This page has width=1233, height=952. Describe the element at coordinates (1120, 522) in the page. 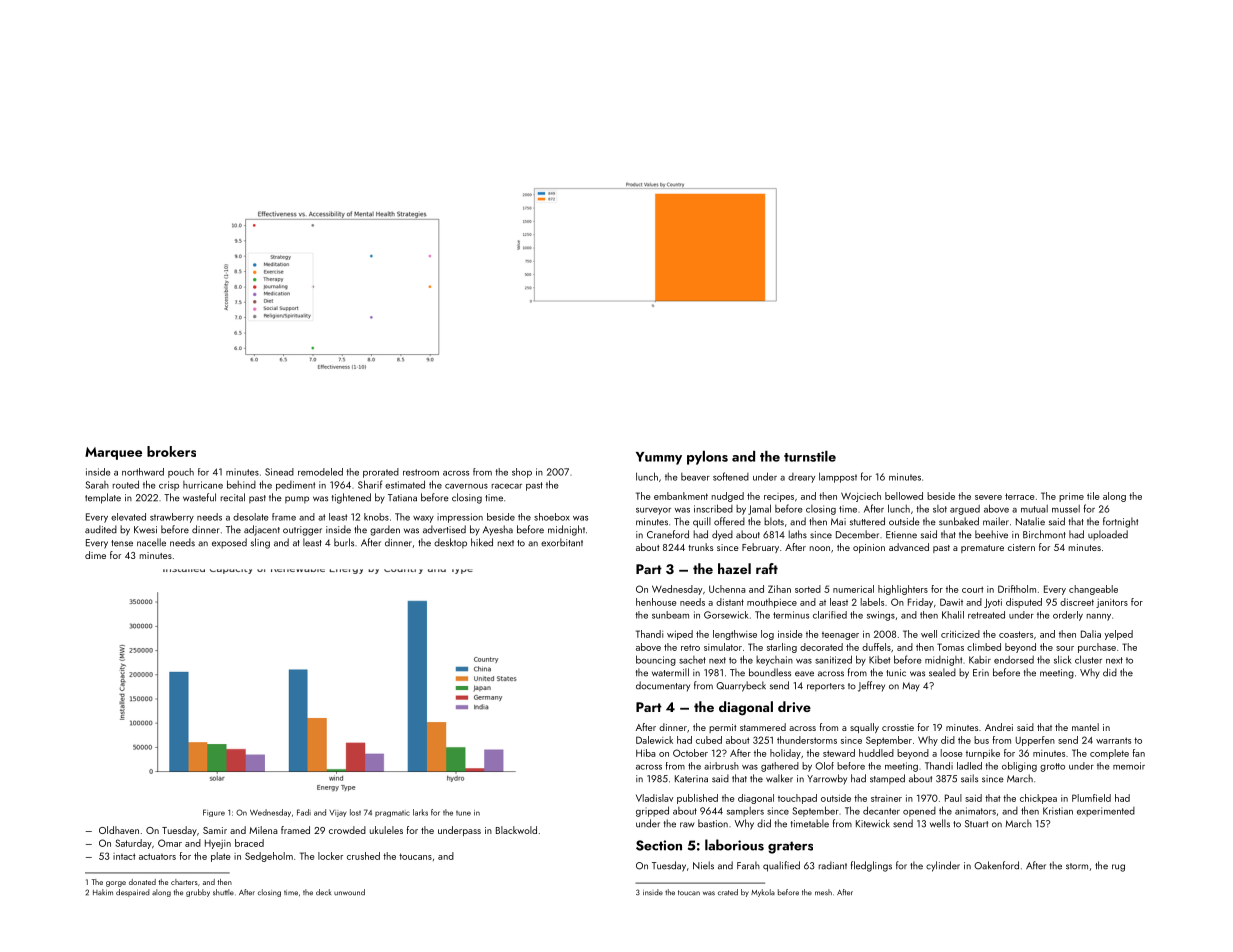

I see `fortnight` at that location.
